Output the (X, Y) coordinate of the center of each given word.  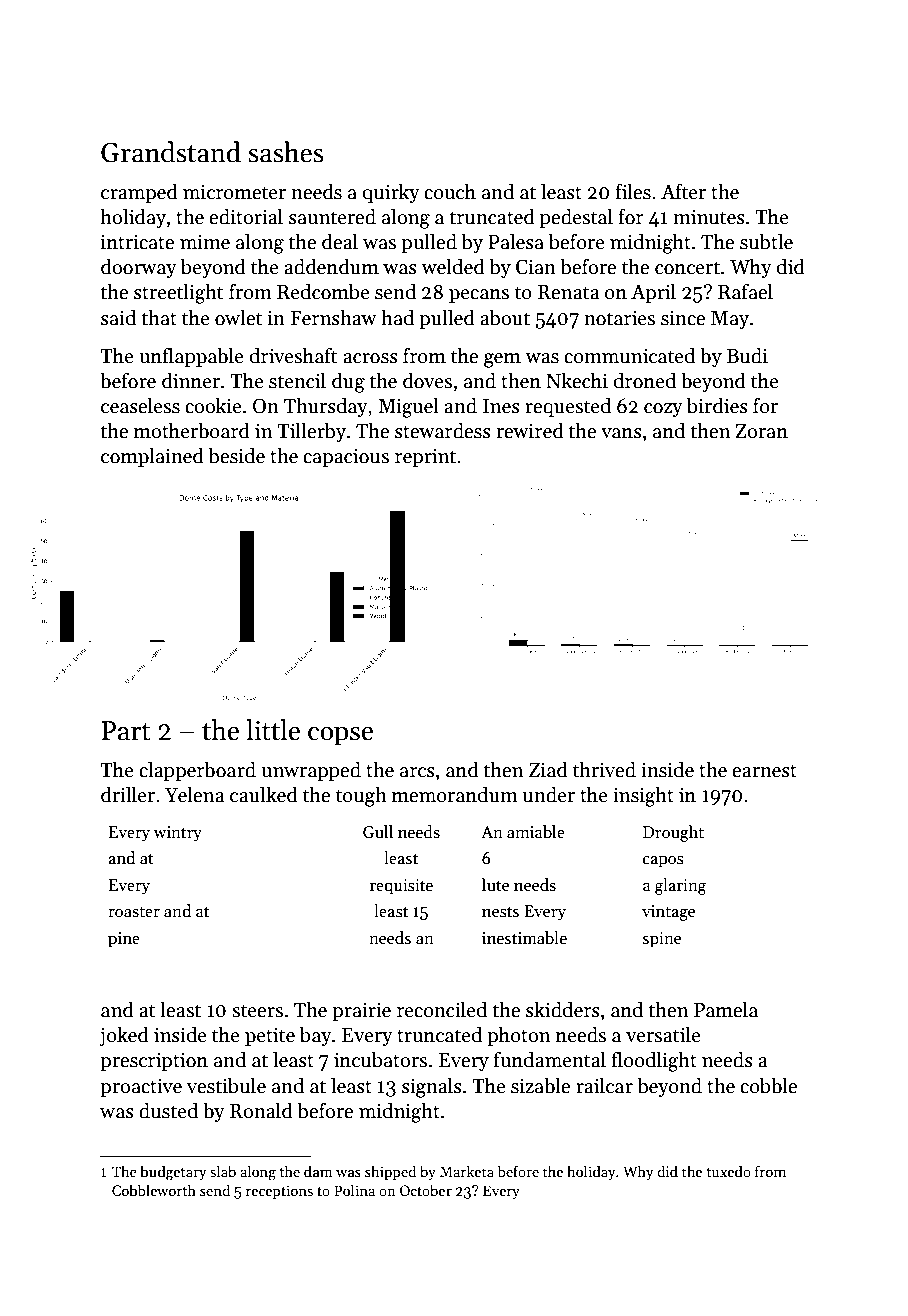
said (118, 317)
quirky (391, 193)
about (505, 317)
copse (340, 736)
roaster (134, 912)
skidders (563, 1009)
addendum (331, 266)
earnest (764, 771)
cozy (663, 410)
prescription (154, 1061)
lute (495, 885)
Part (125, 731)
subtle (766, 241)
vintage (668, 913)
